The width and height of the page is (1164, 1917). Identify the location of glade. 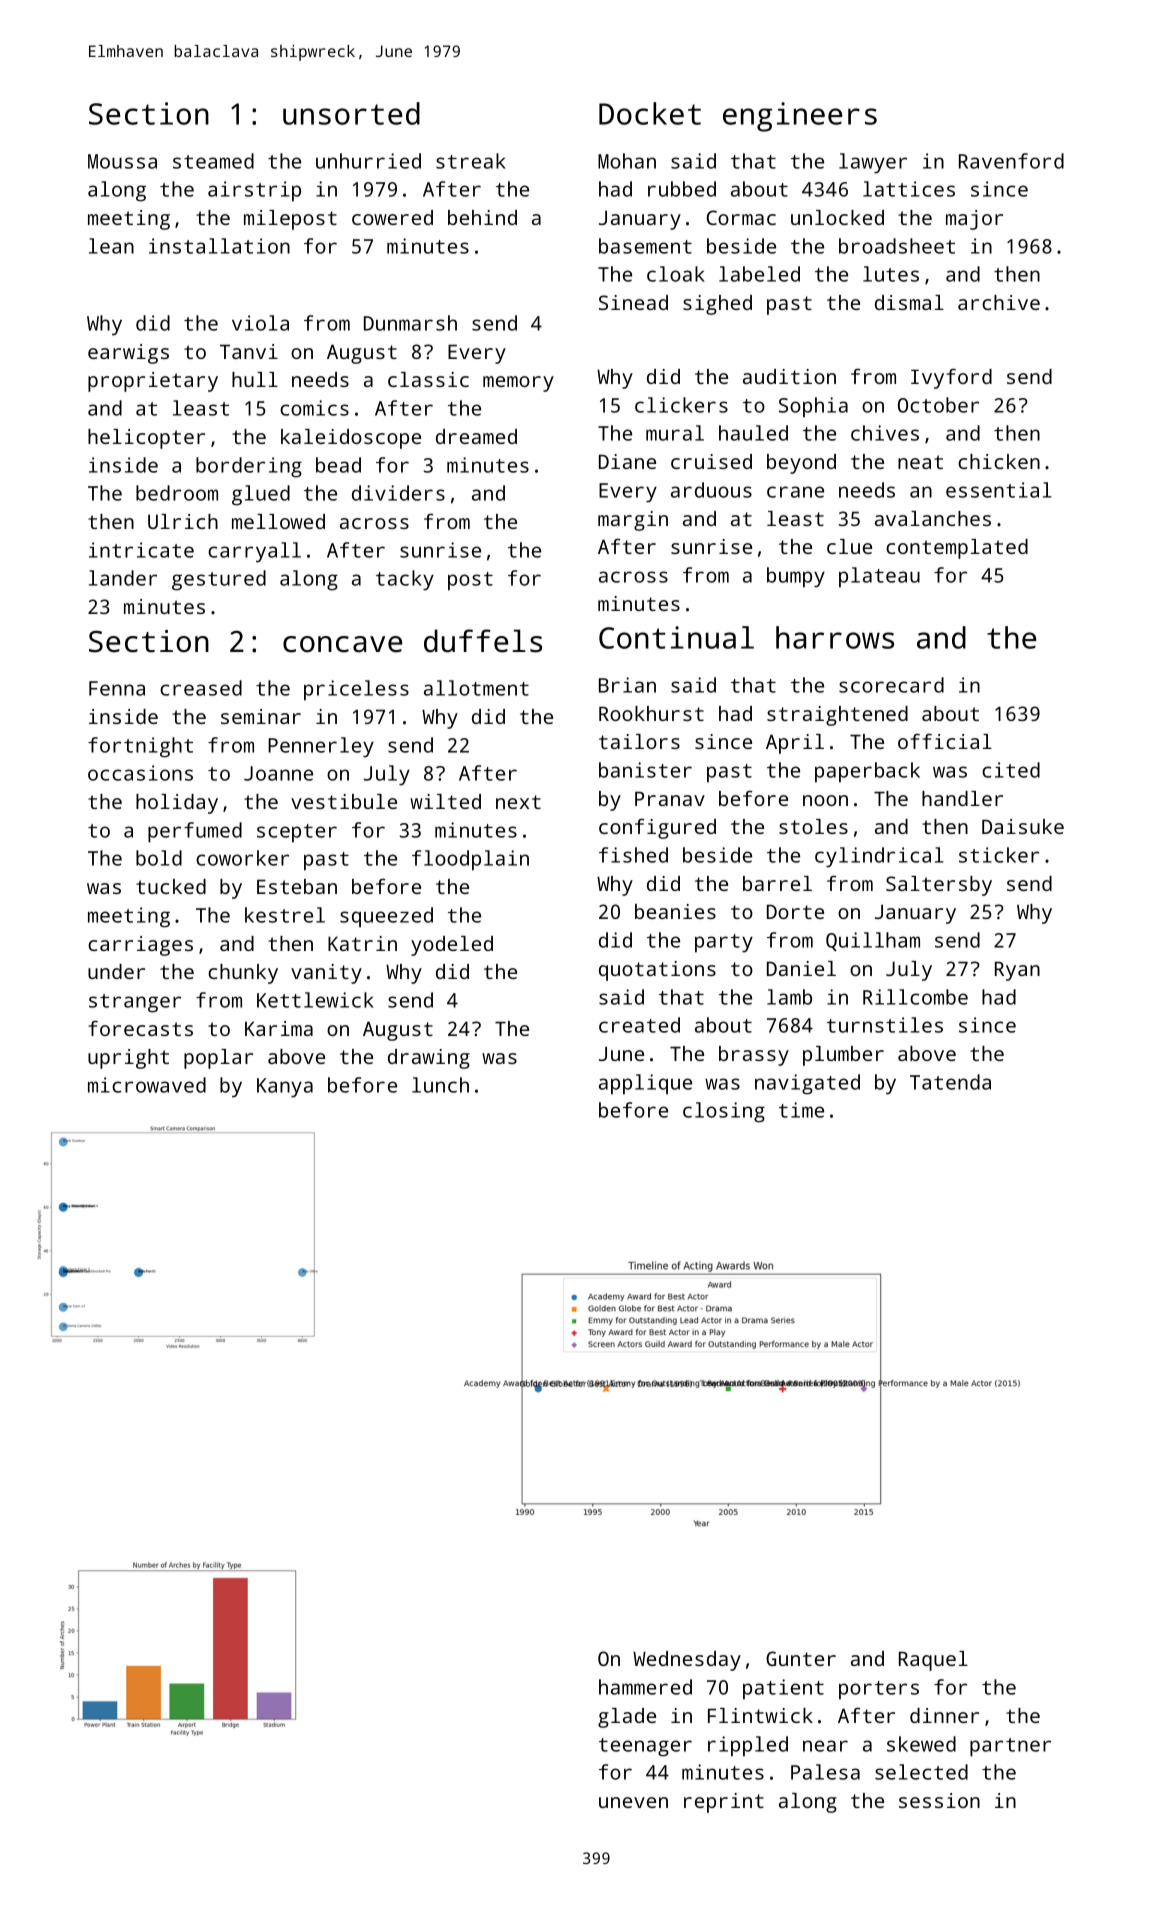
(627, 1718).
